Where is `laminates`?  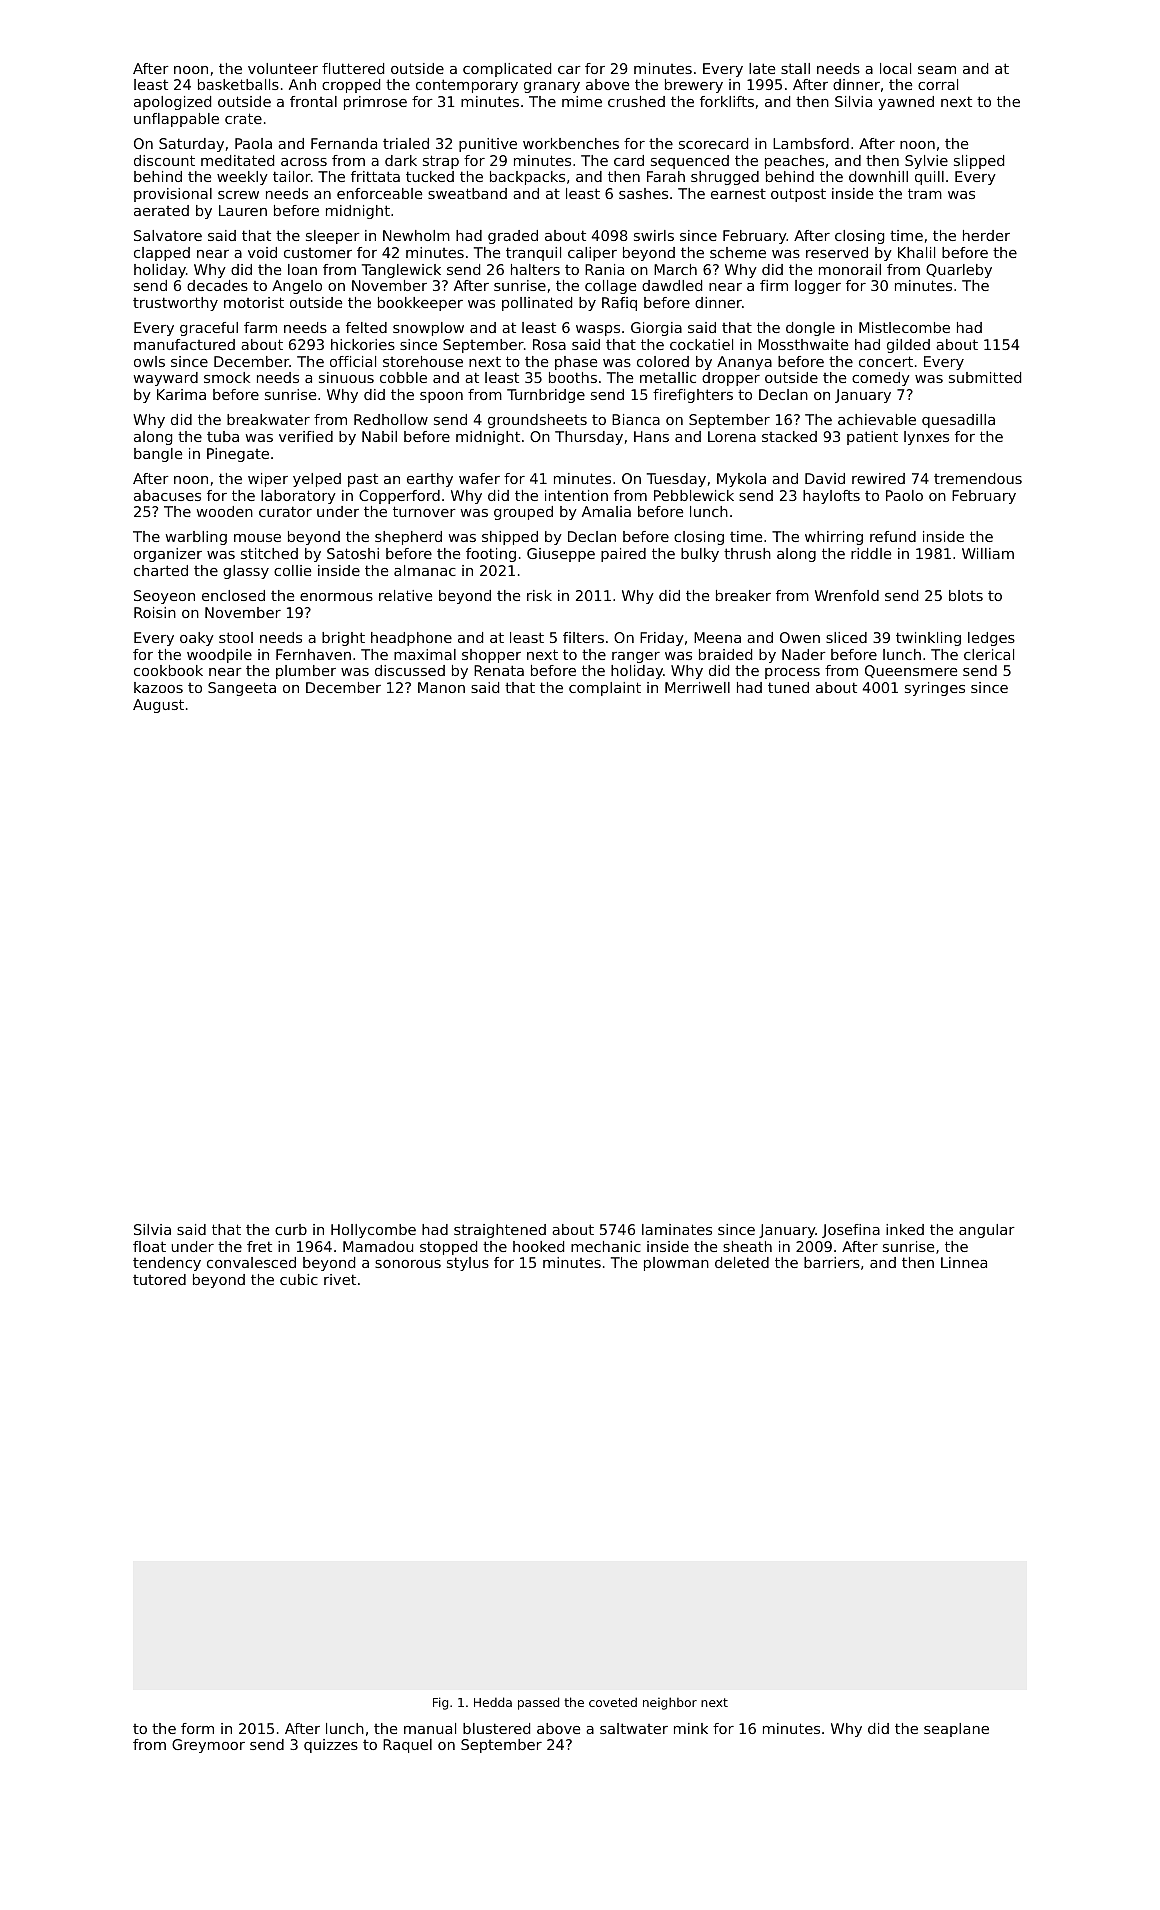 laminates is located at coordinates (677, 1229).
